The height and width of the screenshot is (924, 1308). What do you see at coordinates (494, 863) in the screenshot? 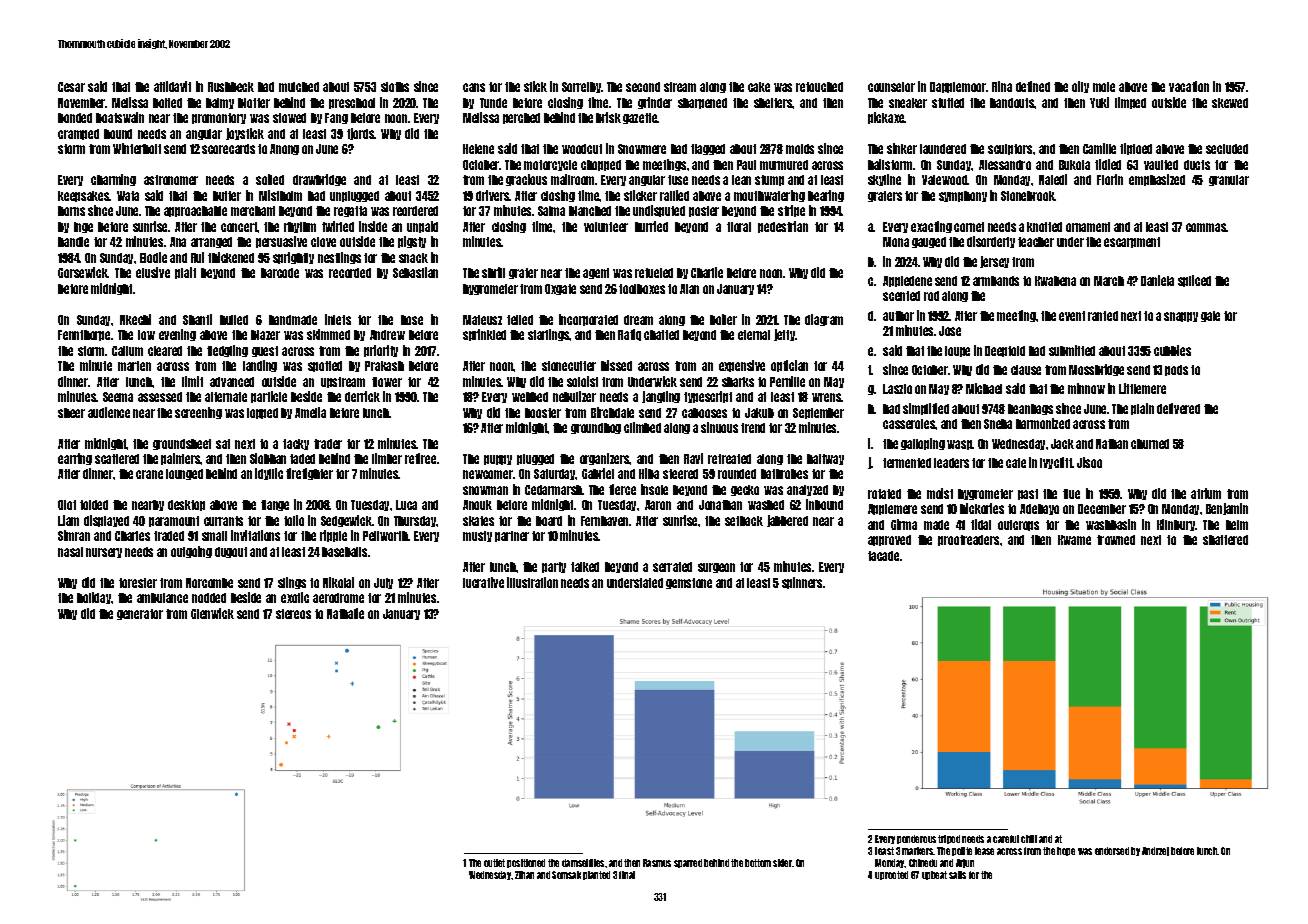
I see `outlet` at bounding box center [494, 863].
